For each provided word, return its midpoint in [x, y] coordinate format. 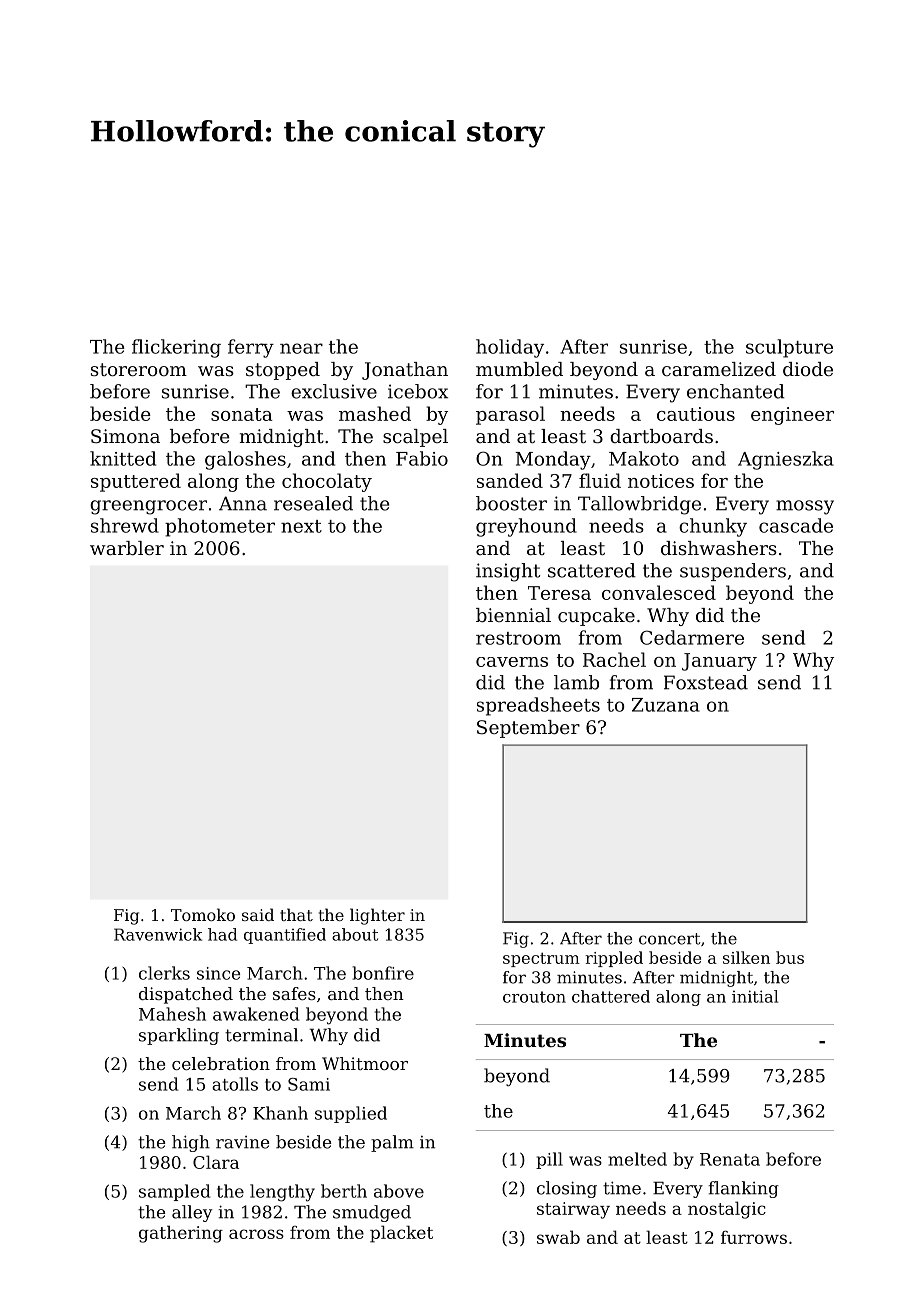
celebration [221, 1063]
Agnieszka [786, 460]
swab [558, 1237]
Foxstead [706, 682]
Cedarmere [692, 637]
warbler [127, 548]
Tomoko [203, 914]
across [256, 1234]
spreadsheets [538, 706]
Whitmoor [365, 1063]
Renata [730, 1159]
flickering [176, 348]
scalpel [415, 438]
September [528, 729]
